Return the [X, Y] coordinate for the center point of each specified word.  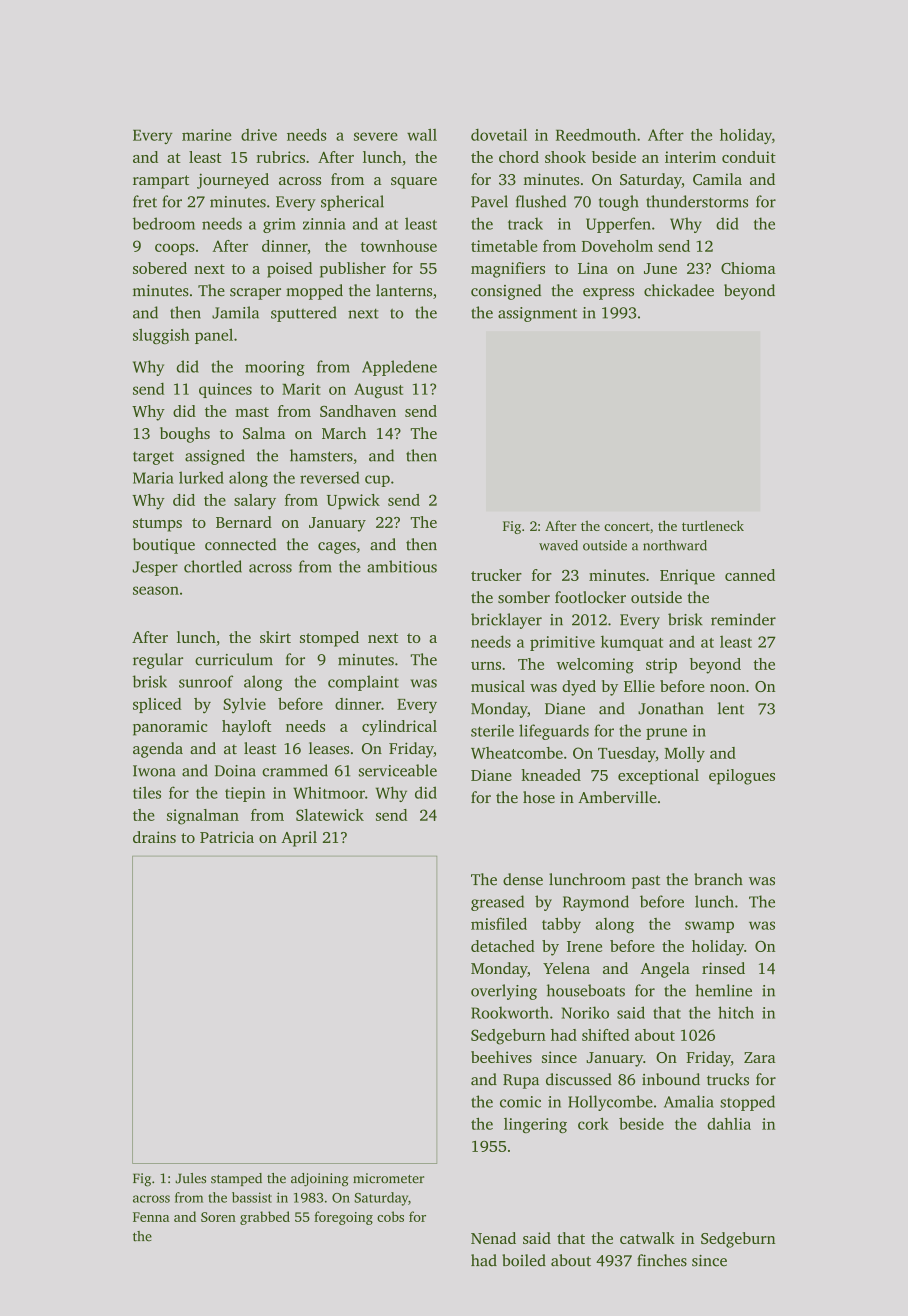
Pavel [489, 201]
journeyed [233, 181]
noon [727, 688]
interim [690, 157]
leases [329, 748]
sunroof [206, 681]
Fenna [151, 1217]
